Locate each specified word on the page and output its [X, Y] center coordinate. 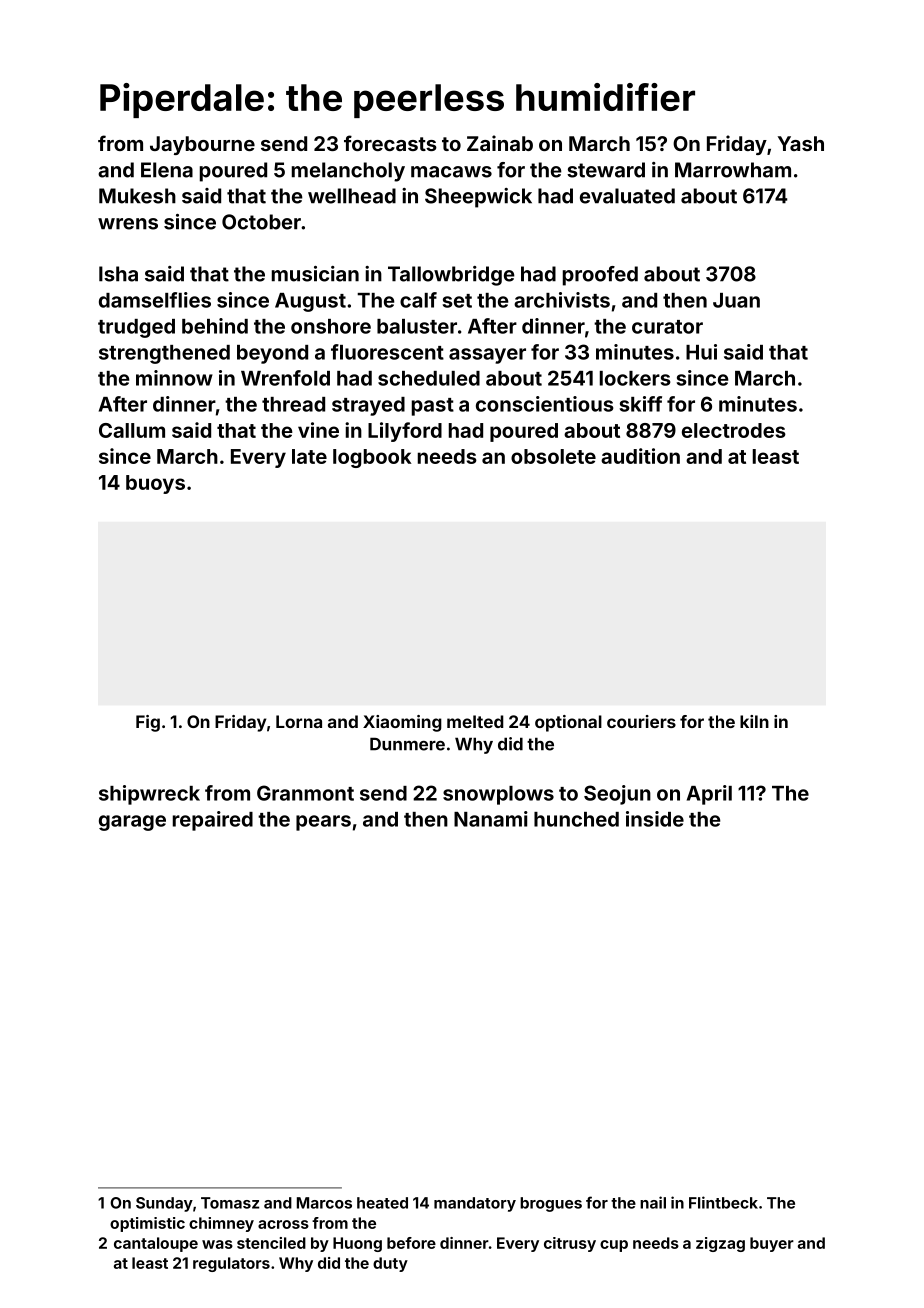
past [433, 407]
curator [667, 327]
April [709, 795]
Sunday [164, 1204]
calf [418, 300]
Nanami [491, 819]
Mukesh [137, 196]
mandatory [475, 1204]
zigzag [720, 1244]
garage [132, 823]
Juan [736, 300]
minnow [174, 378]
